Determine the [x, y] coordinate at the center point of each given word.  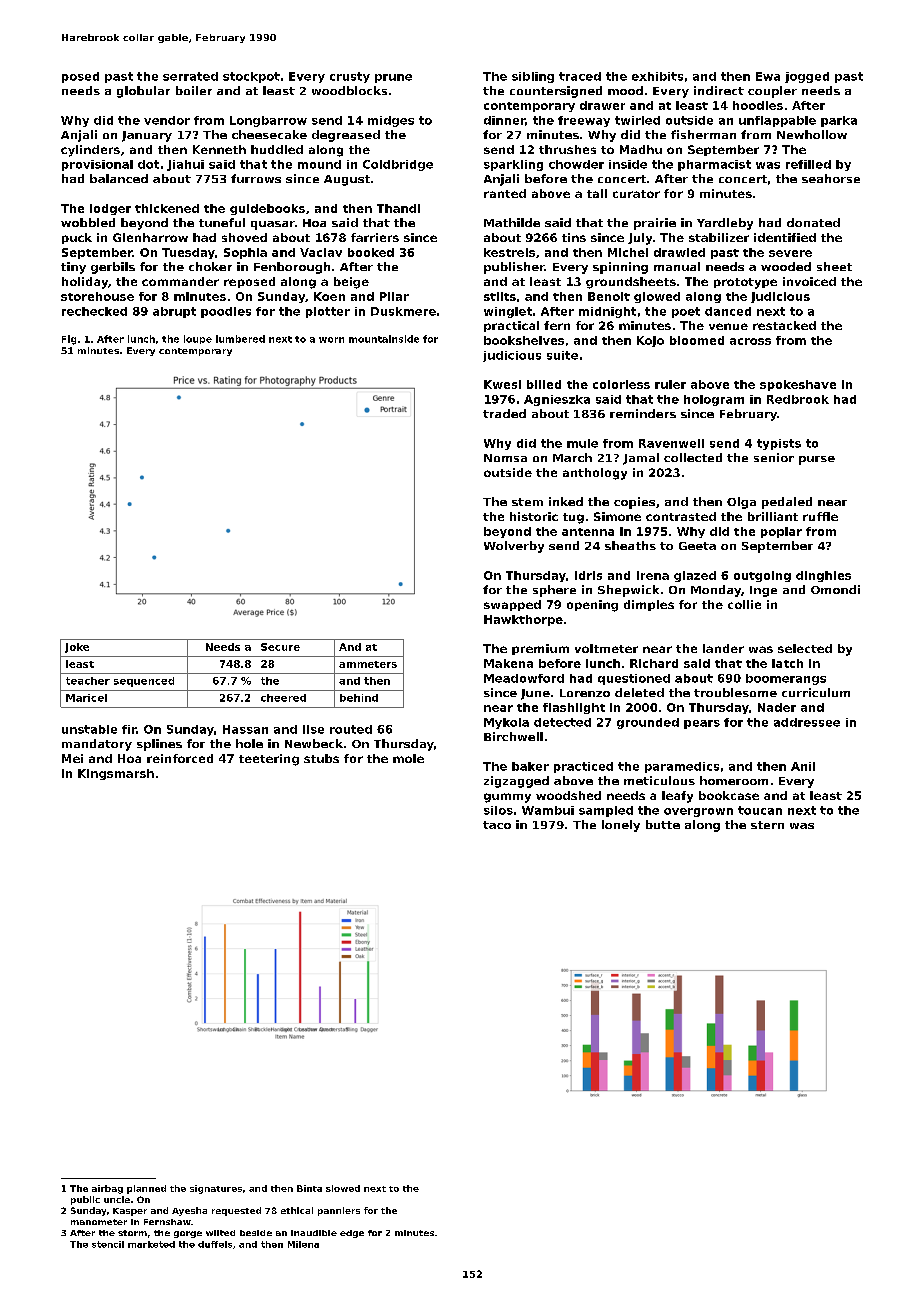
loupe [198, 339]
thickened [167, 208]
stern [767, 825]
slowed [343, 1188]
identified [785, 237]
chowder [576, 164]
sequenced [144, 682]
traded [504, 413]
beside [256, 1233]
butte [663, 824]
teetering [269, 760]
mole [408, 758]
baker [530, 766]
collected [693, 457]
